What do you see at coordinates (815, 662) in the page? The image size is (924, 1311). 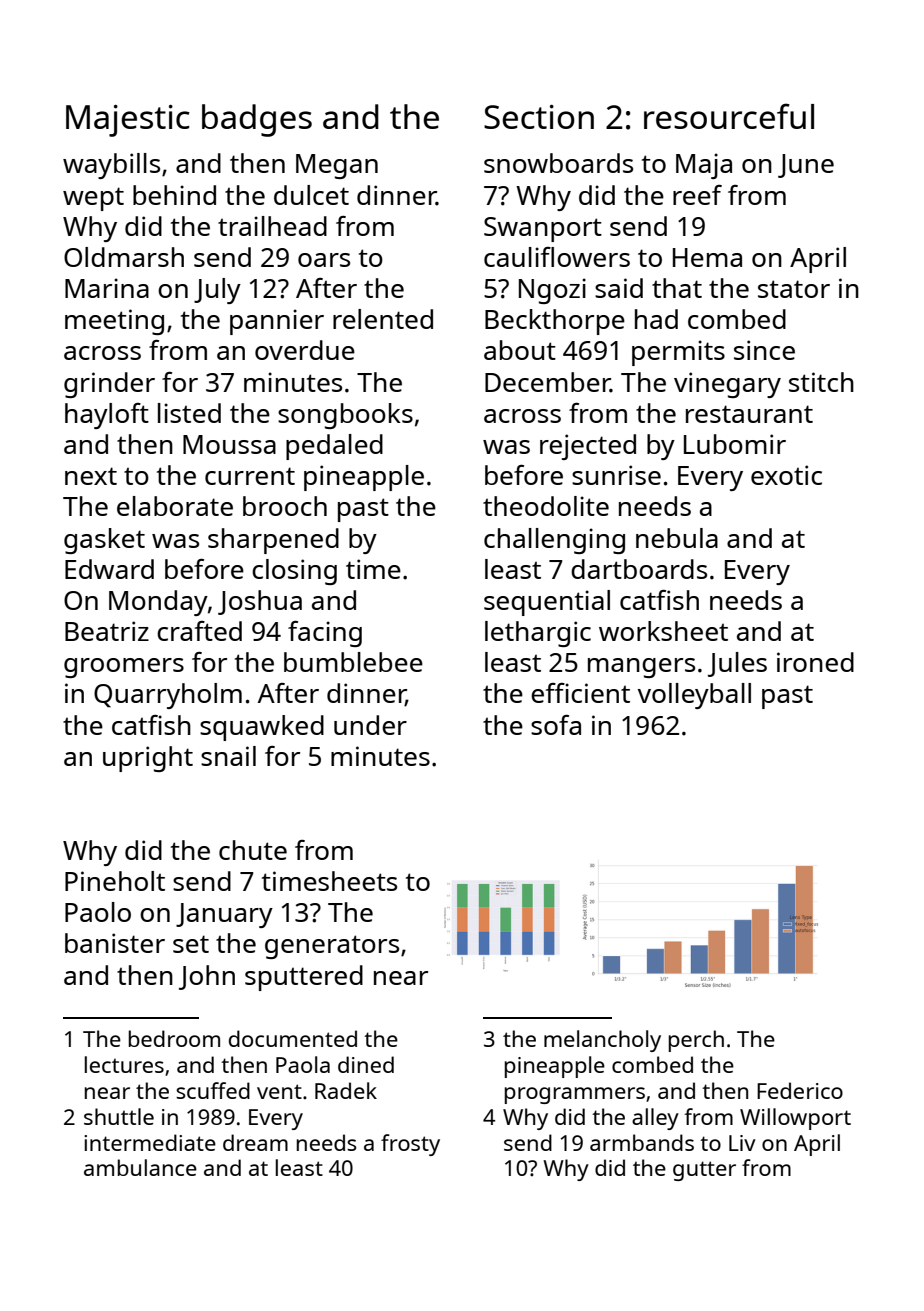 I see `ironed` at bounding box center [815, 662].
